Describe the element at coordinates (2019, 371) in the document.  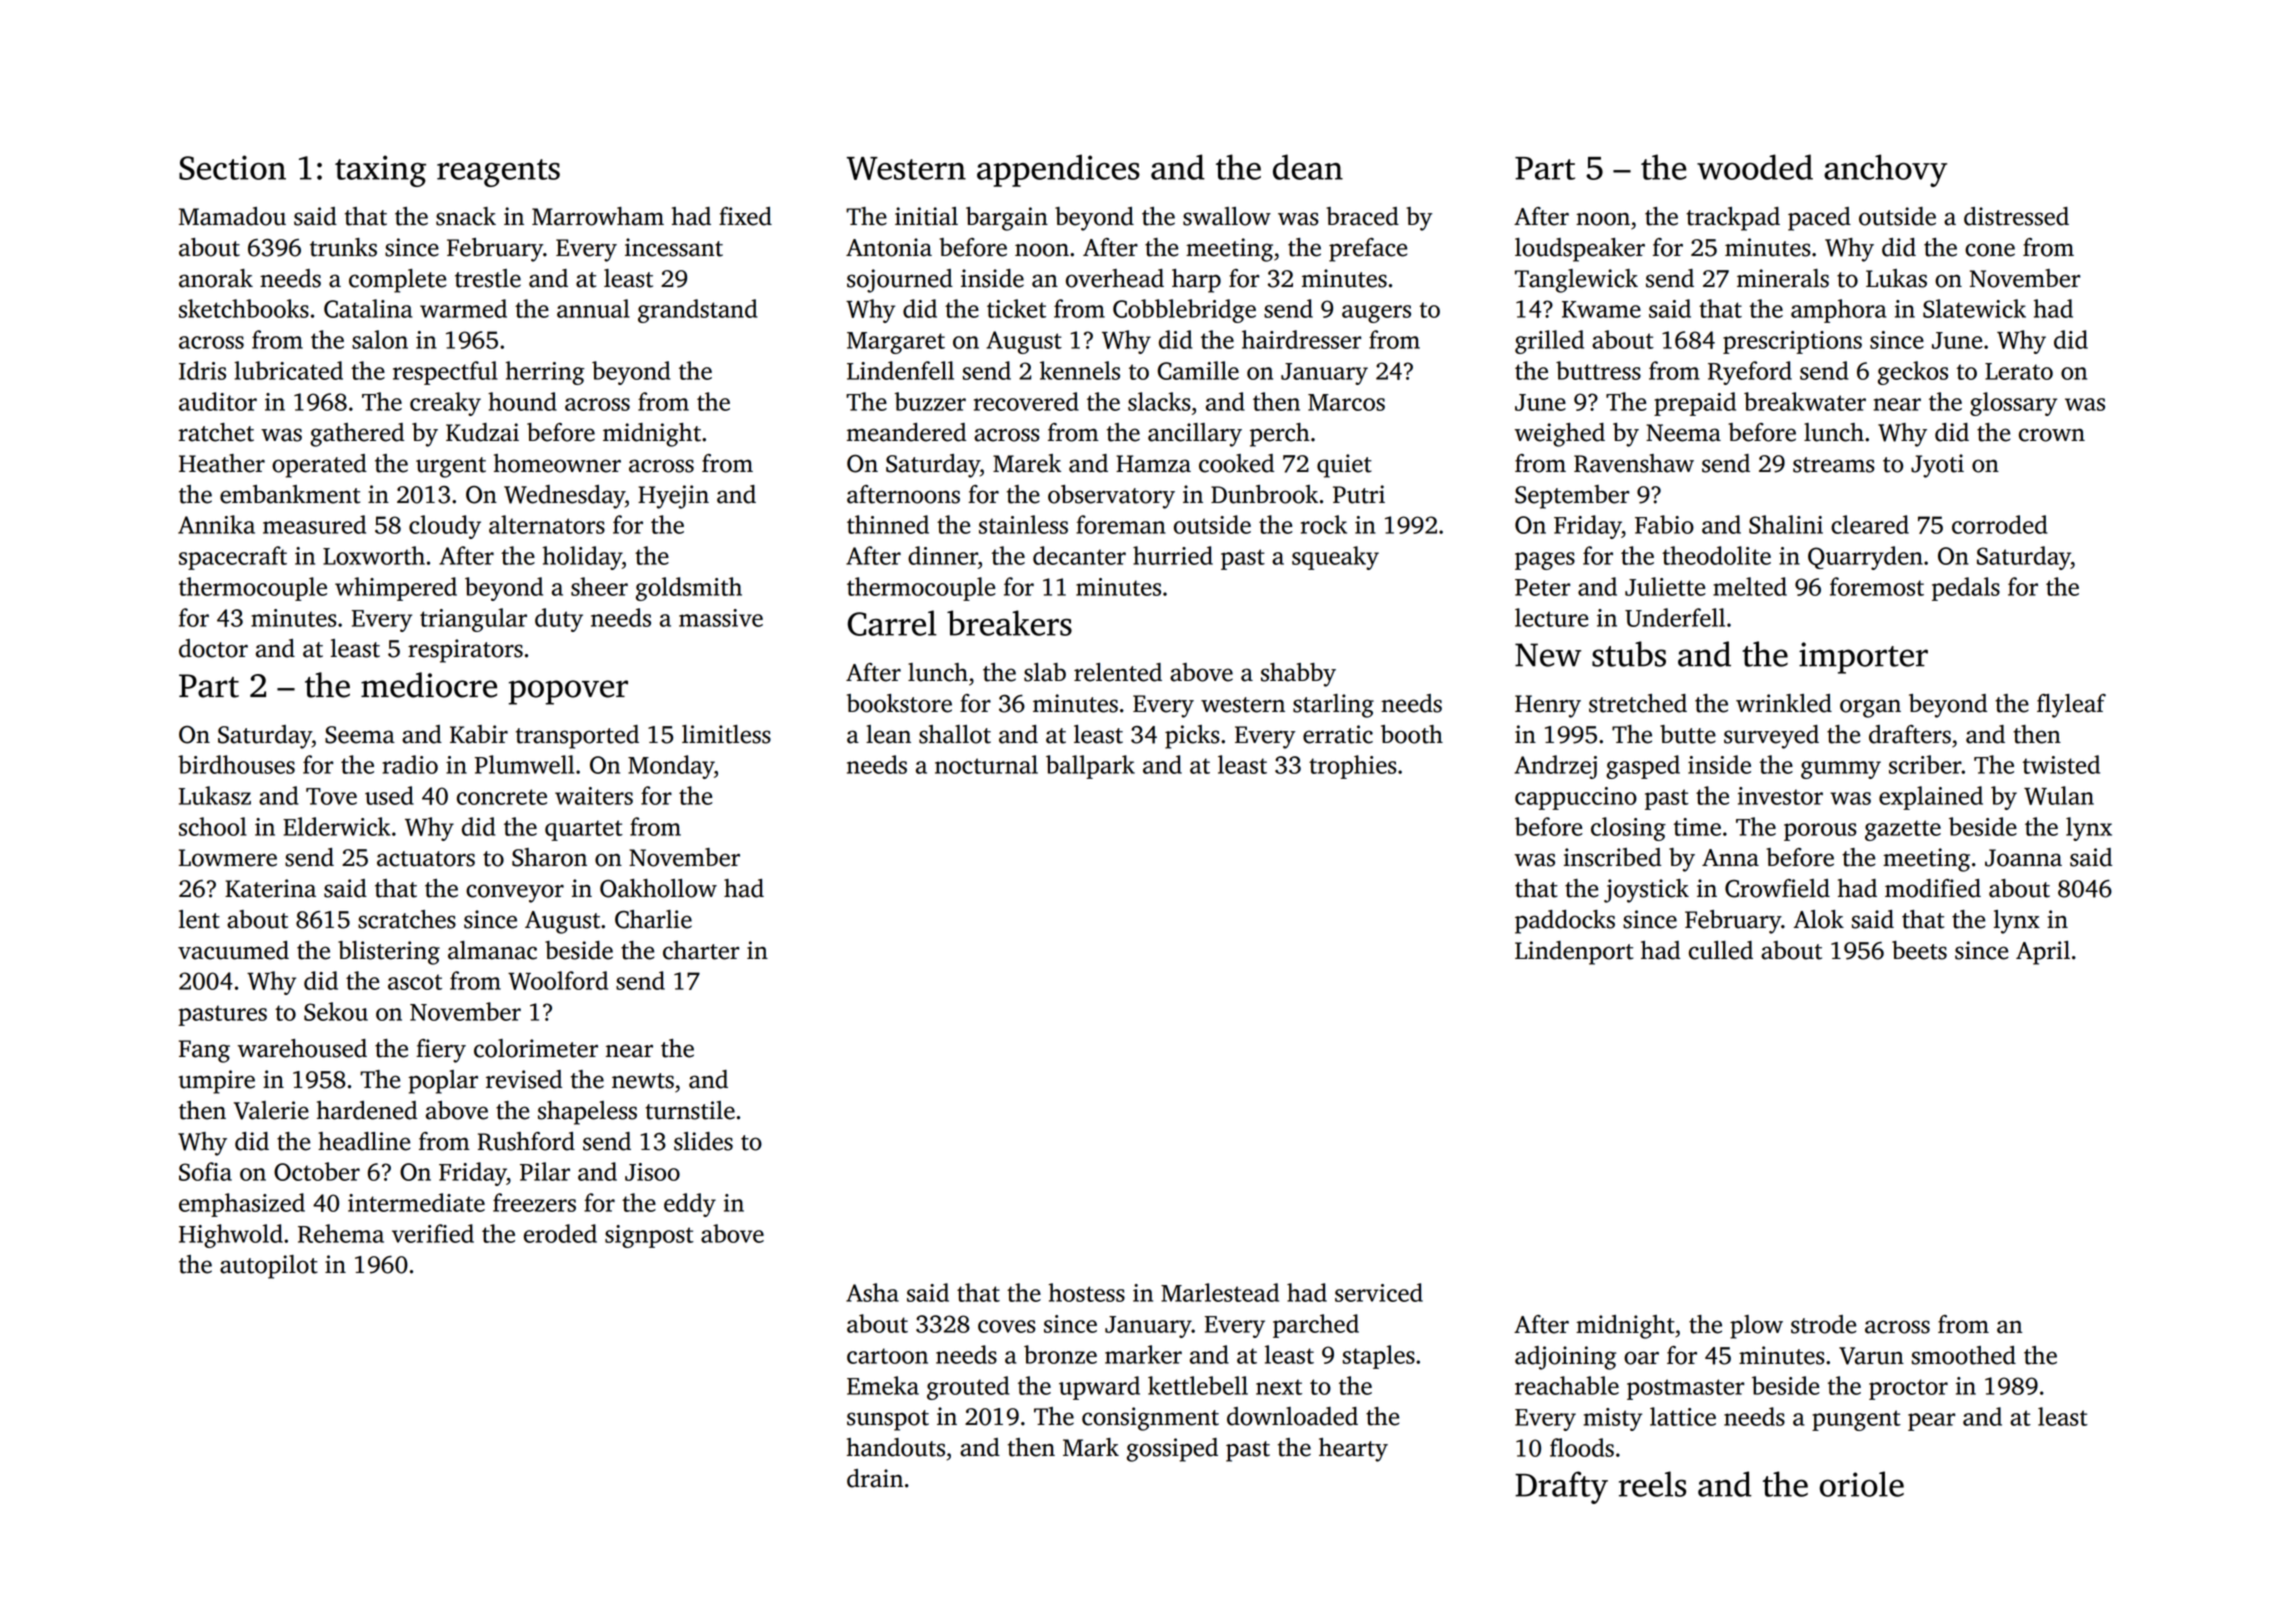
I see `Lerato` at that location.
